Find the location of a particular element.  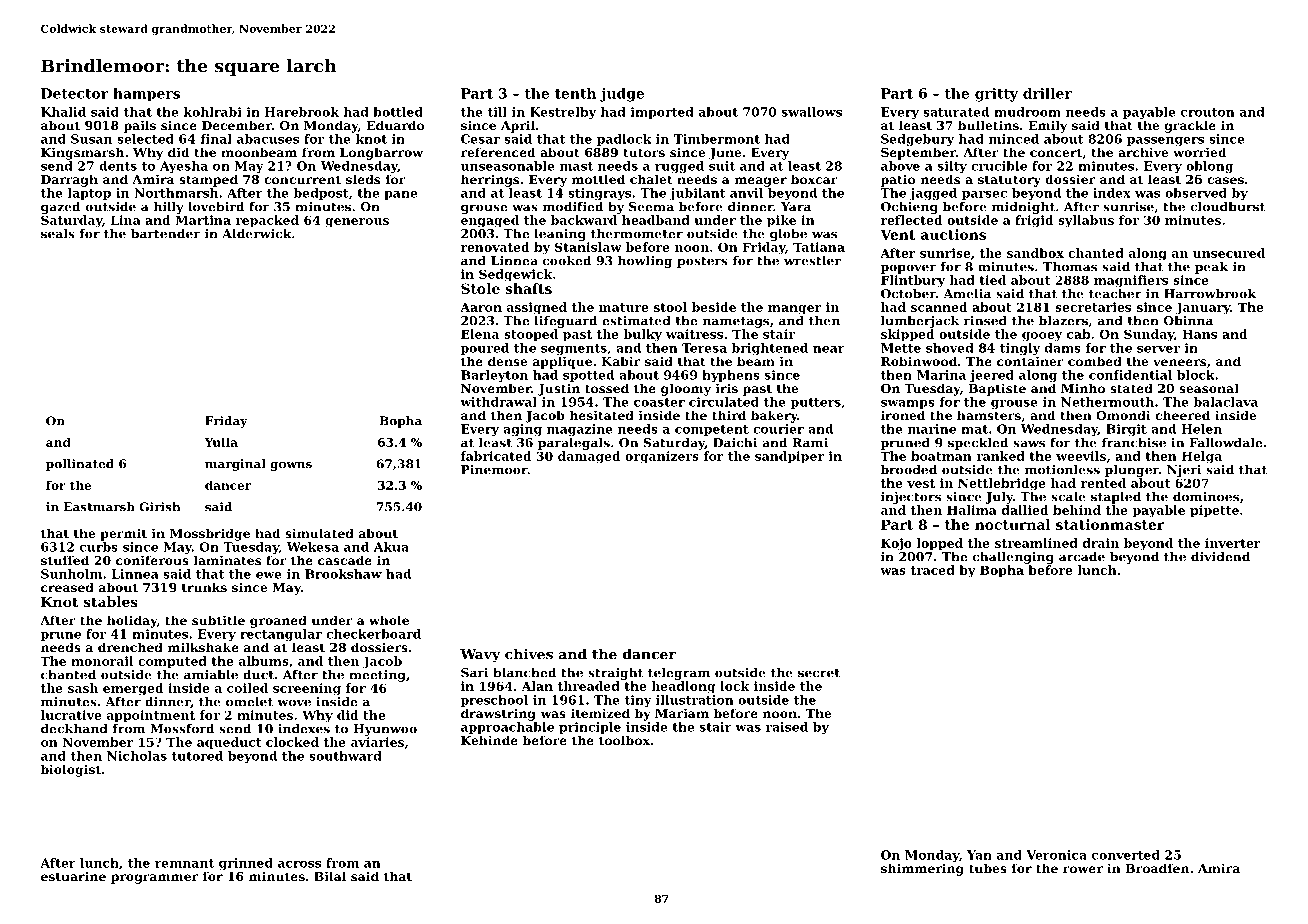

Yulia is located at coordinates (221, 442).
